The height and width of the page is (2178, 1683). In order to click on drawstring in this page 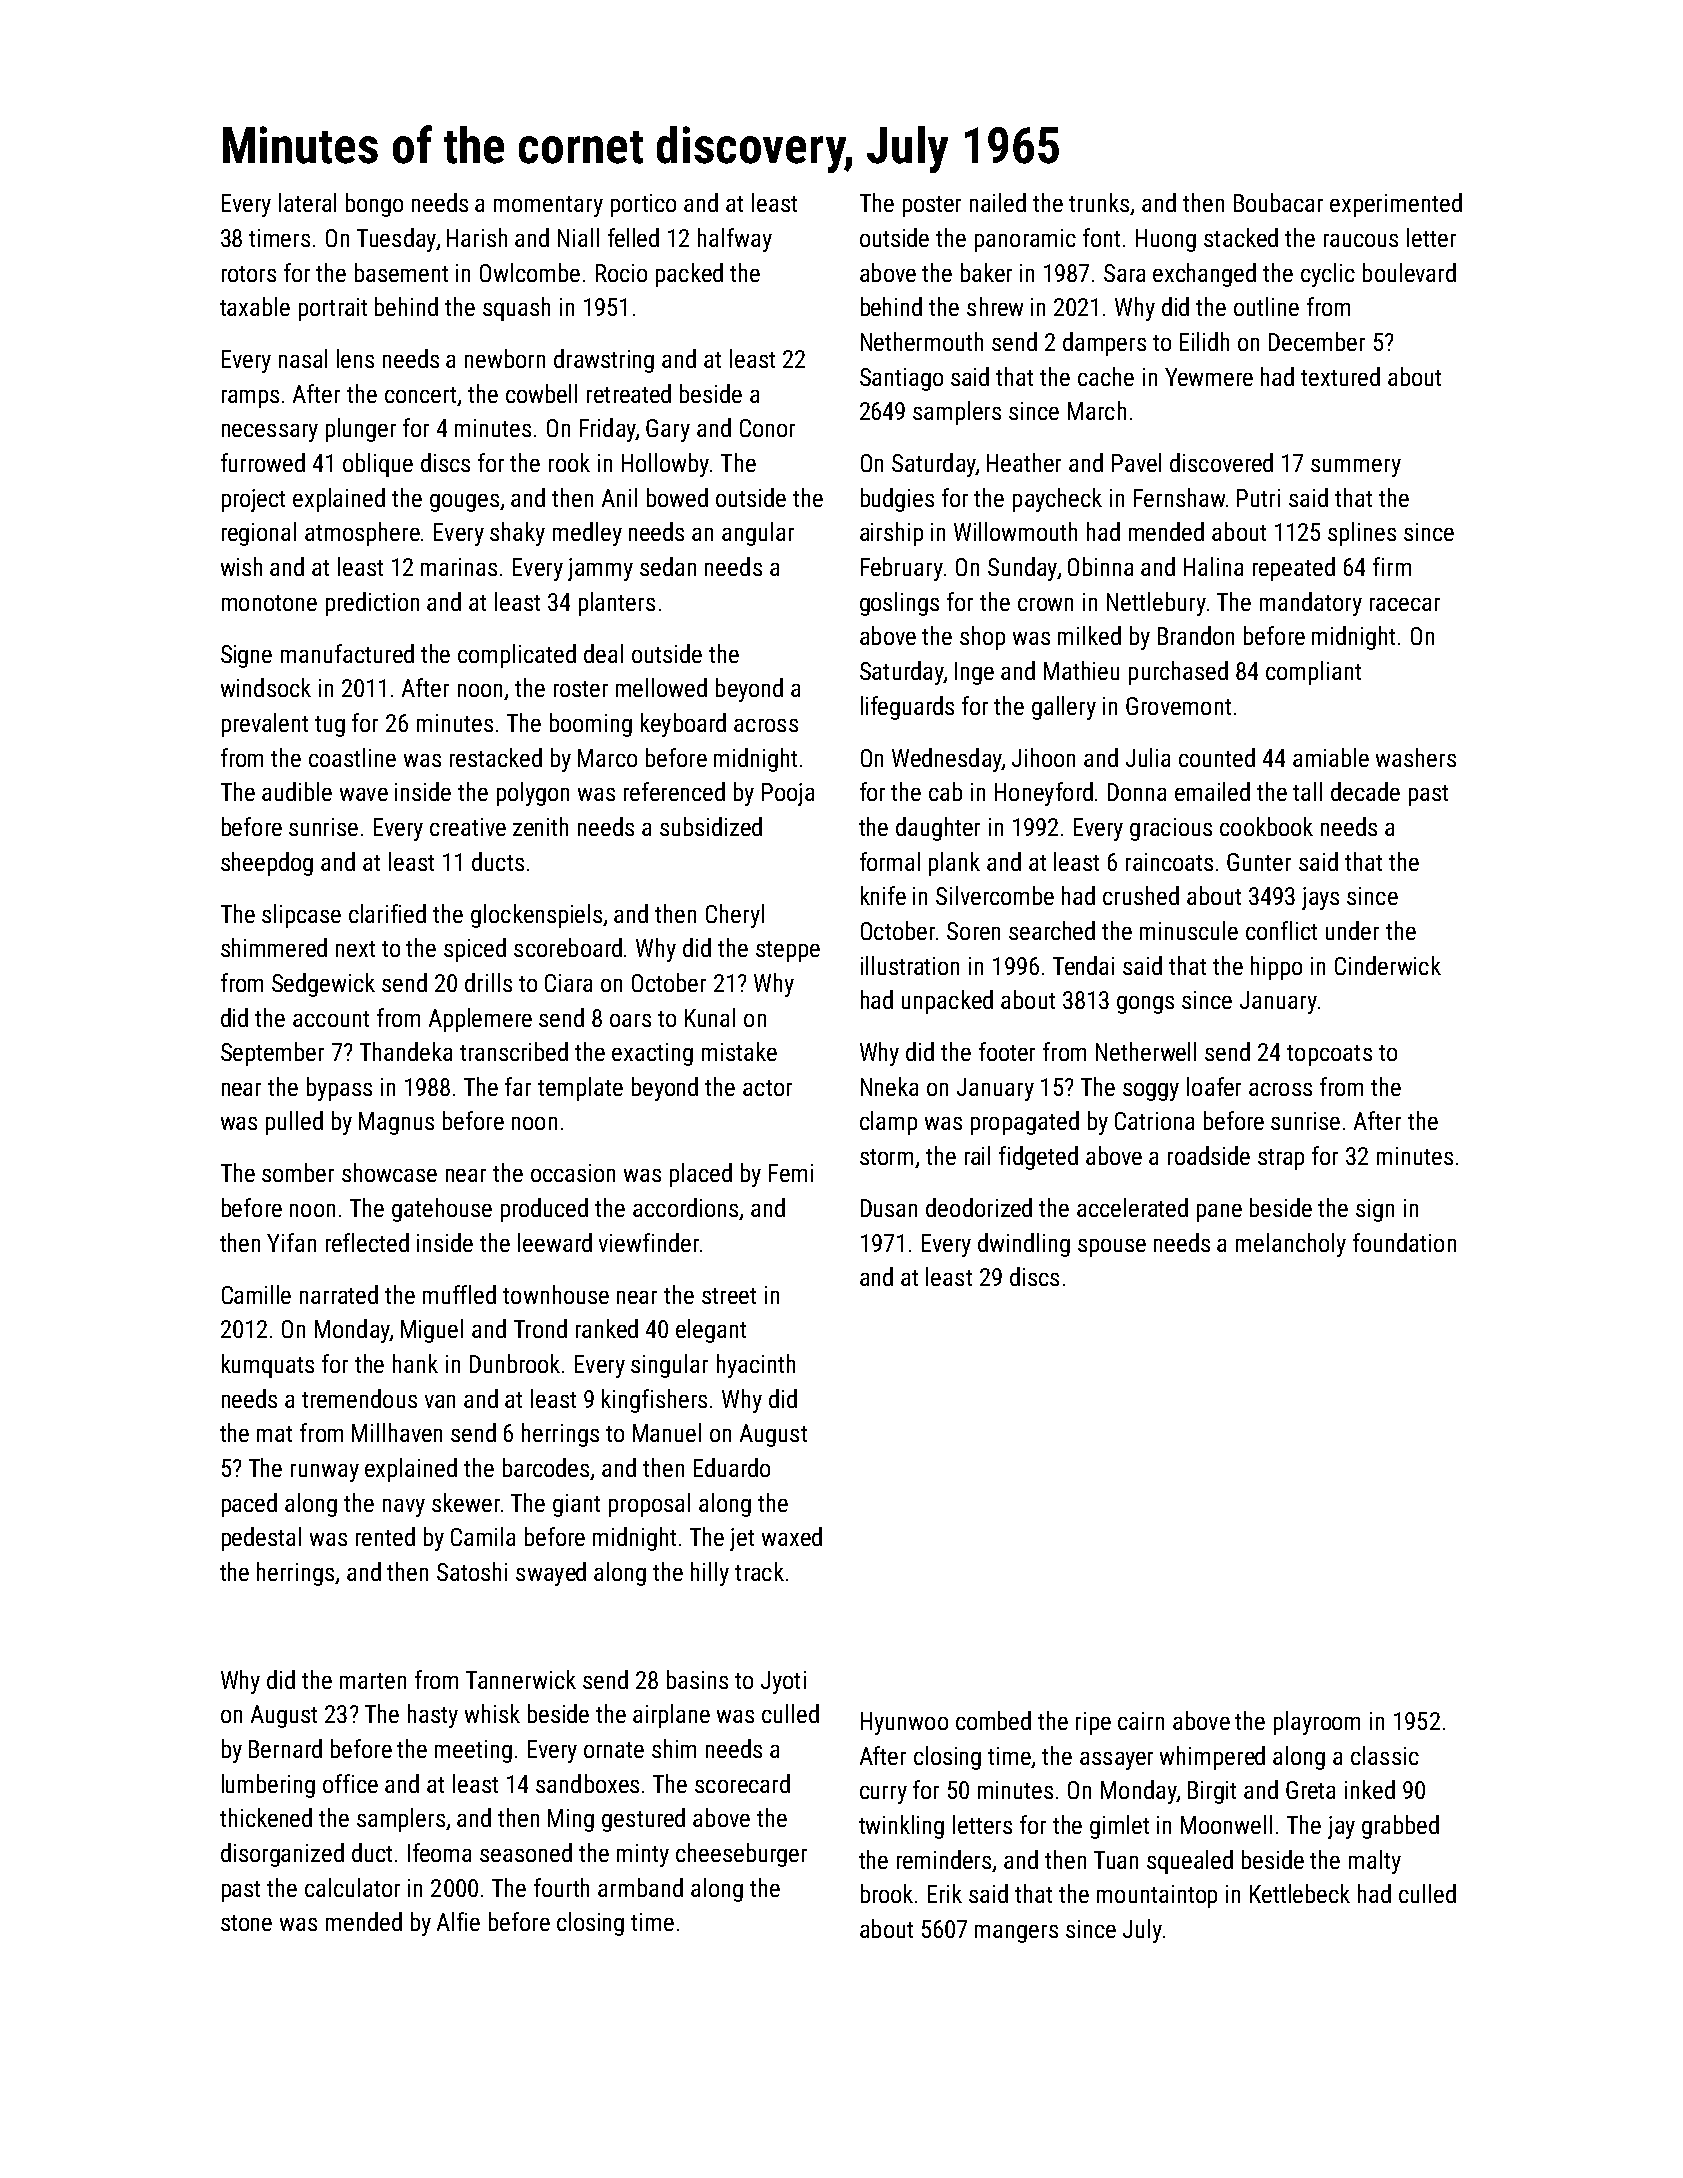, I will do `click(604, 361)`.
